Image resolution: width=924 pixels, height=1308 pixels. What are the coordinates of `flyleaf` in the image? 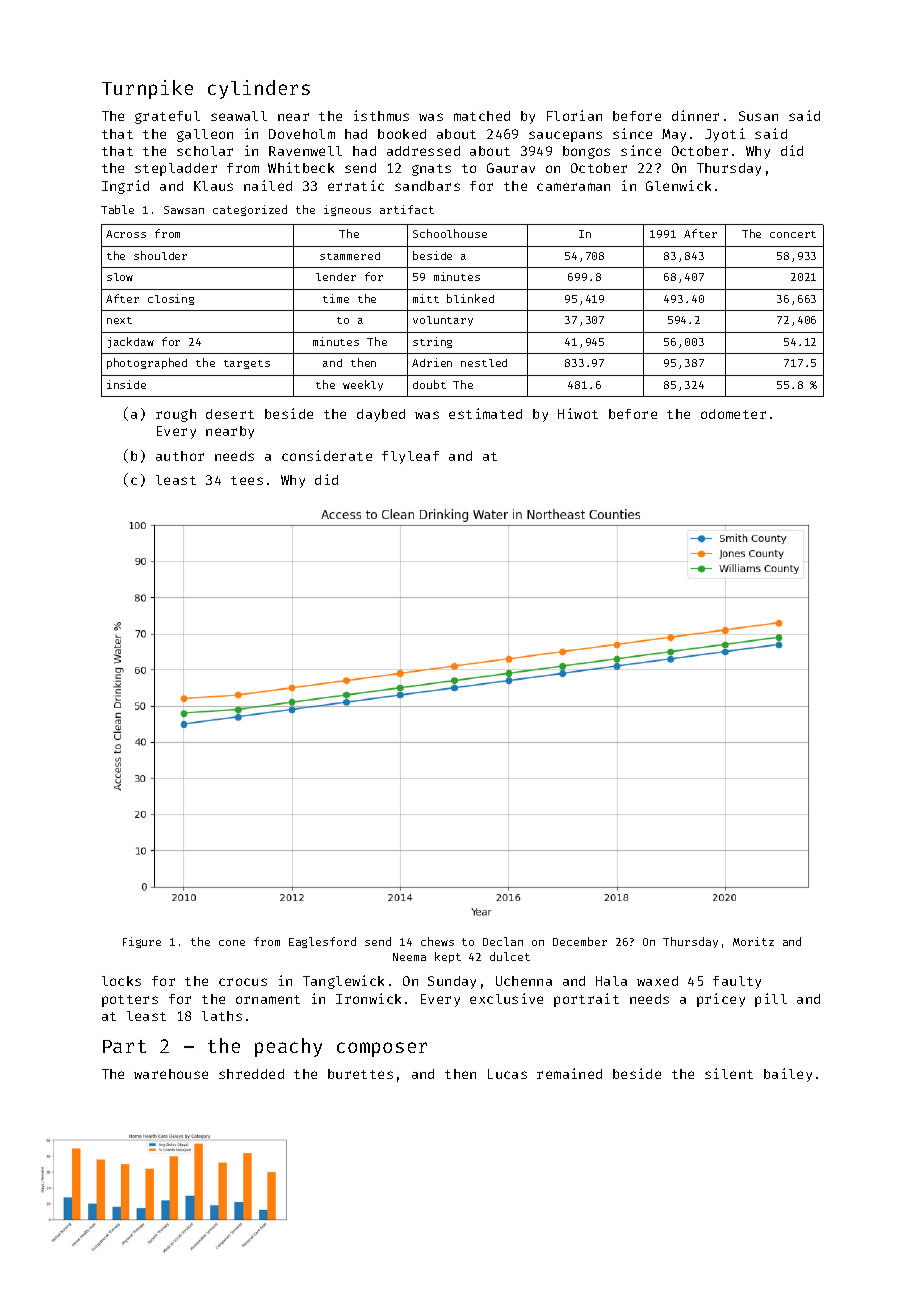 It's located at (410, 457).
